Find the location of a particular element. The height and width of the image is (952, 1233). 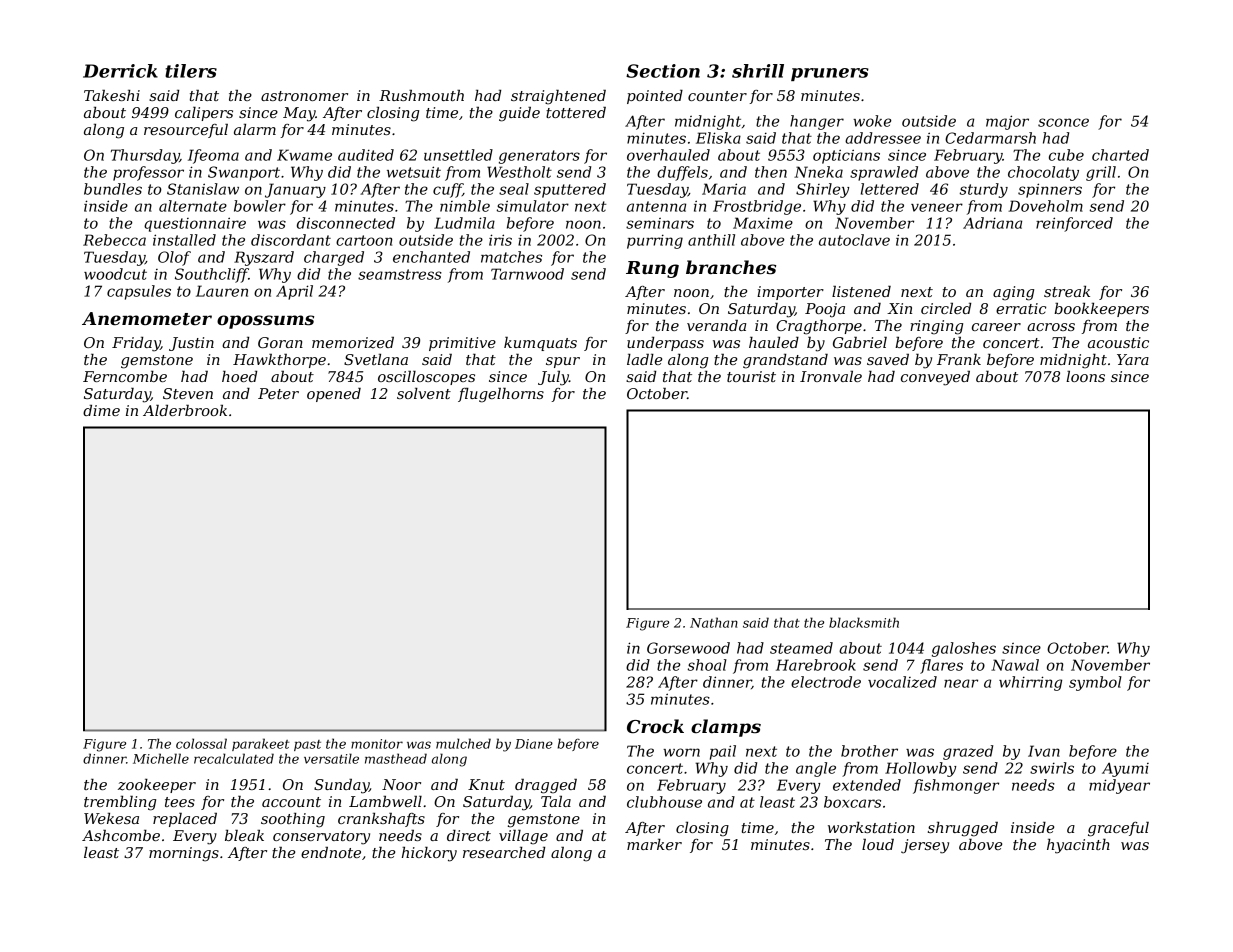

Section is located at coordinates (663, 71).
